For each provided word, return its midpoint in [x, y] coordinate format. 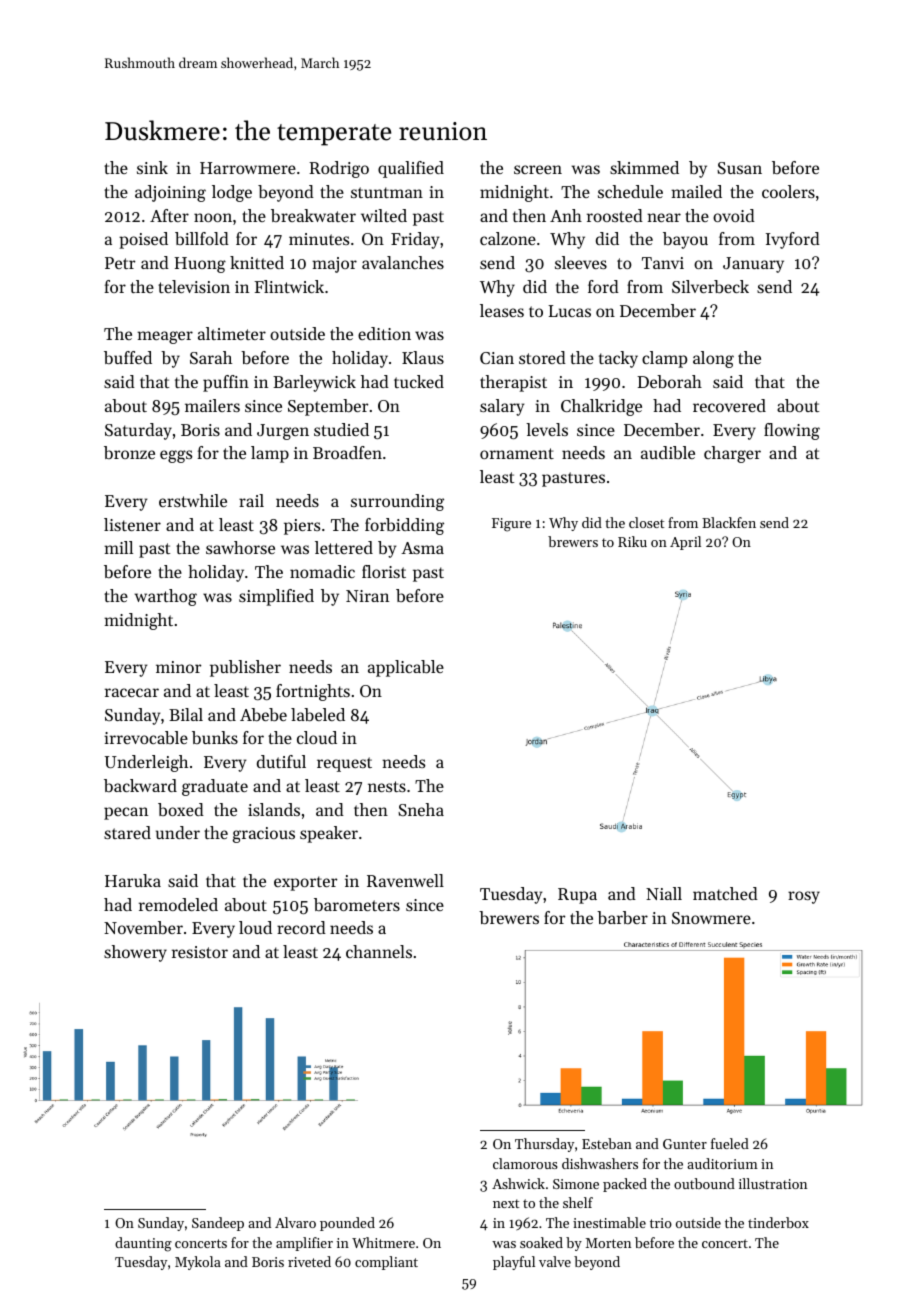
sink [152, 167]
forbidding [404, 526]
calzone [508, 238]
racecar [132, 692]
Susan [739, 168]
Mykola [198, 1263]
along [713, 359]
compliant [386, 1263]
